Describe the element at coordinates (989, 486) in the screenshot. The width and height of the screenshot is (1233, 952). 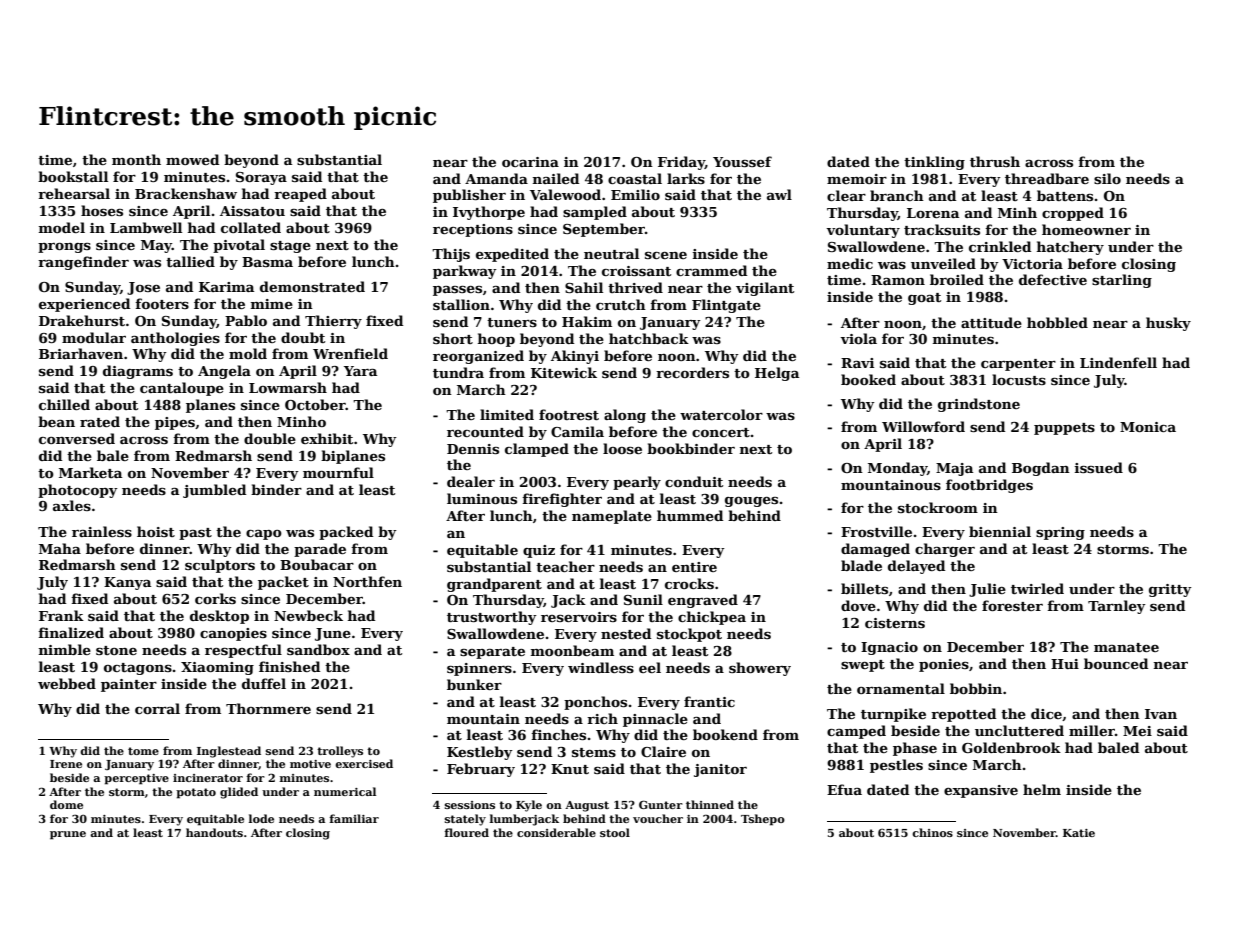
I see `footbridges` at that location.
